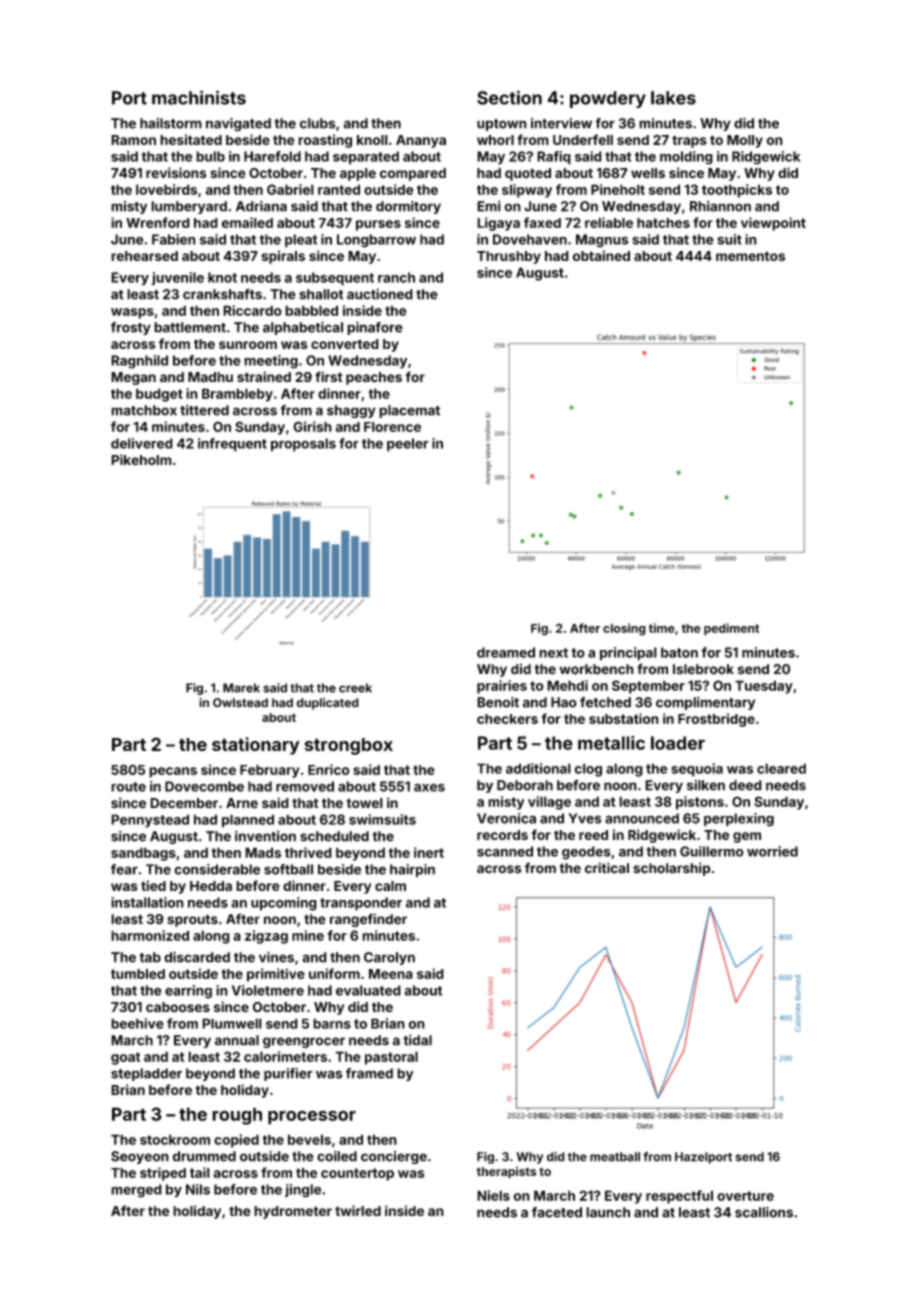 This screenshot has width=924, height=1308. I want to click on Rafiq, so click(554, 158).
